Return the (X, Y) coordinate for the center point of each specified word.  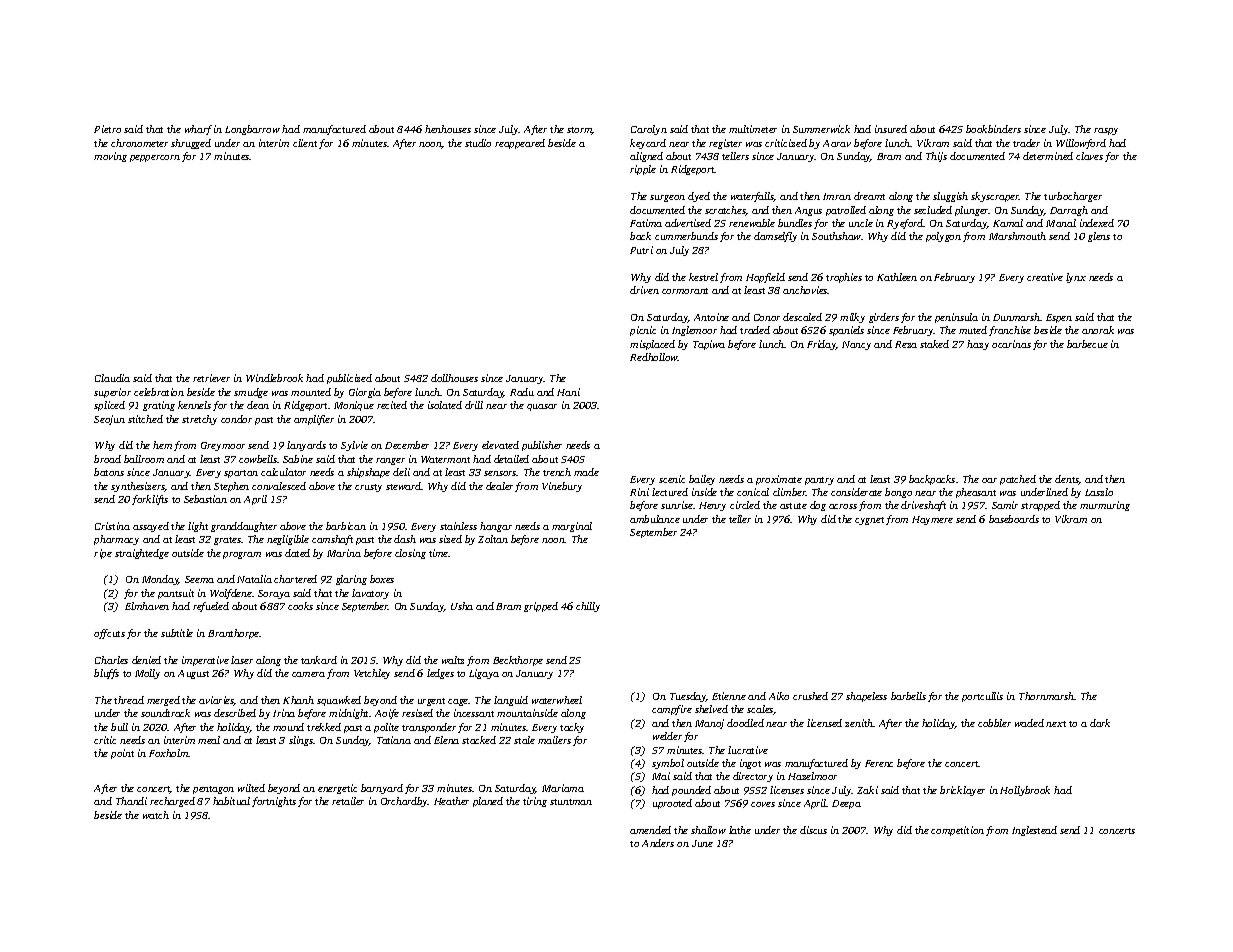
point (122, 754)
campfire (672, 710)
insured (891, 129)
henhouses (448, 129)
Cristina (112, 526)
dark (1100, 723)
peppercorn (155, 158)
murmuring (1105, 506)
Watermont (445, 459)
